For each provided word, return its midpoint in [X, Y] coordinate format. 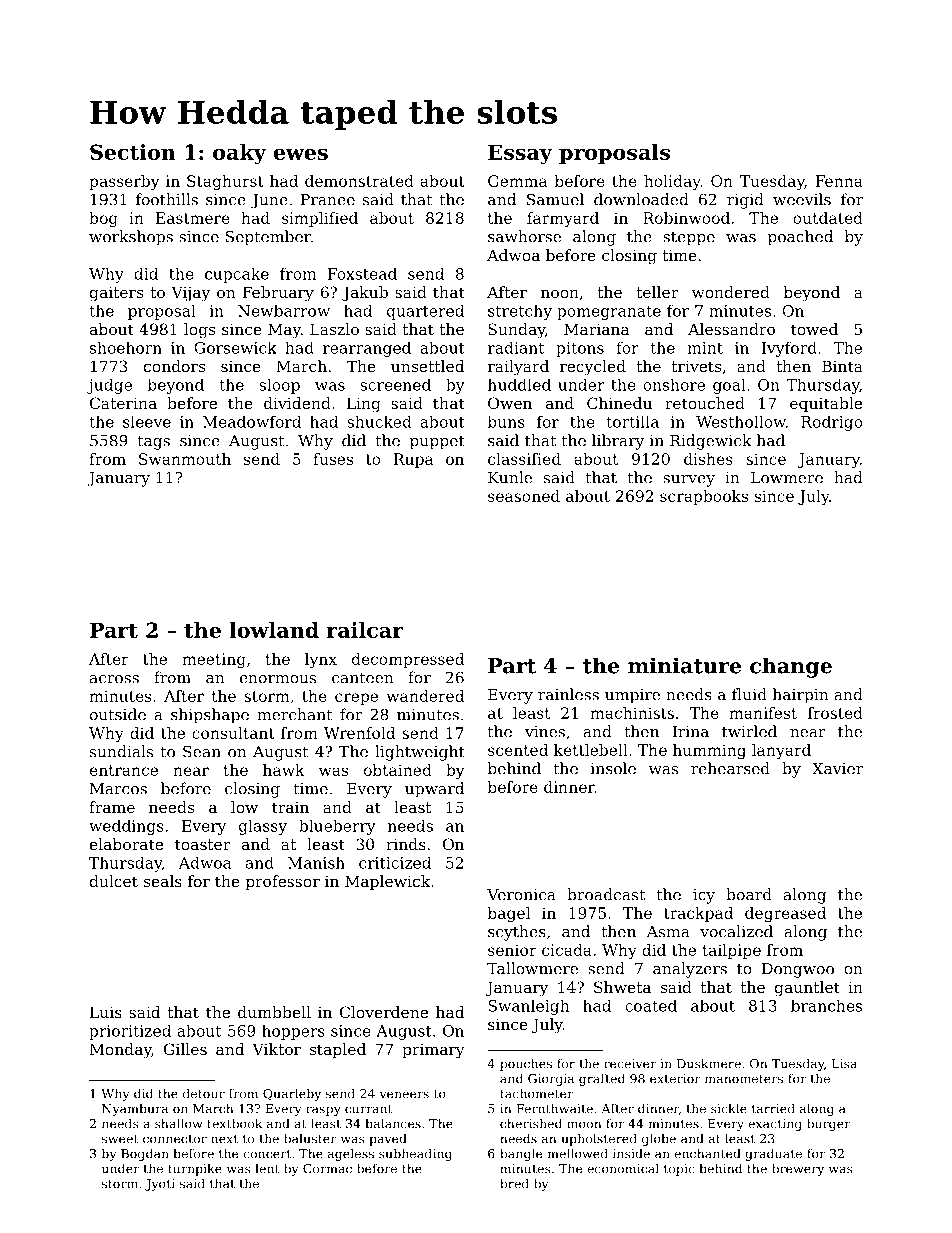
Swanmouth [185, 459]
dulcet [114, 881]
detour [204, 1093]
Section [132, 152]
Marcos [118, 789]
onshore [674, 384]
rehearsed [730, 768]
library [618, 442]
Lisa [844, 1064]
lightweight [420, 753]
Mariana [596, 329]
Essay [520, 154]
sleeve [147, 422]
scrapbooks [704, 497]
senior [512, 950]
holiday [672, 182]
